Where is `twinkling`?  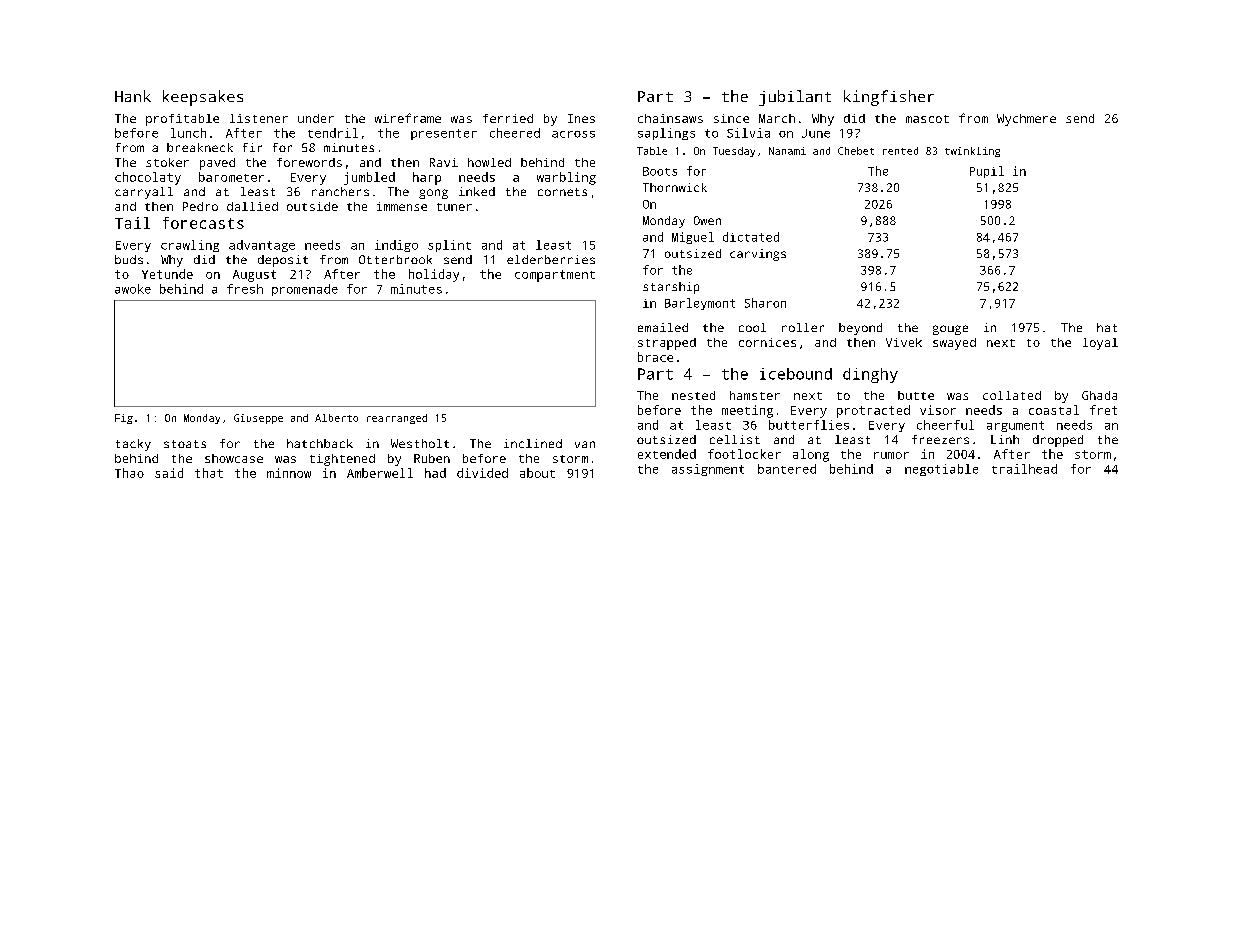 twinkling is located at coordinates (972, 152).
